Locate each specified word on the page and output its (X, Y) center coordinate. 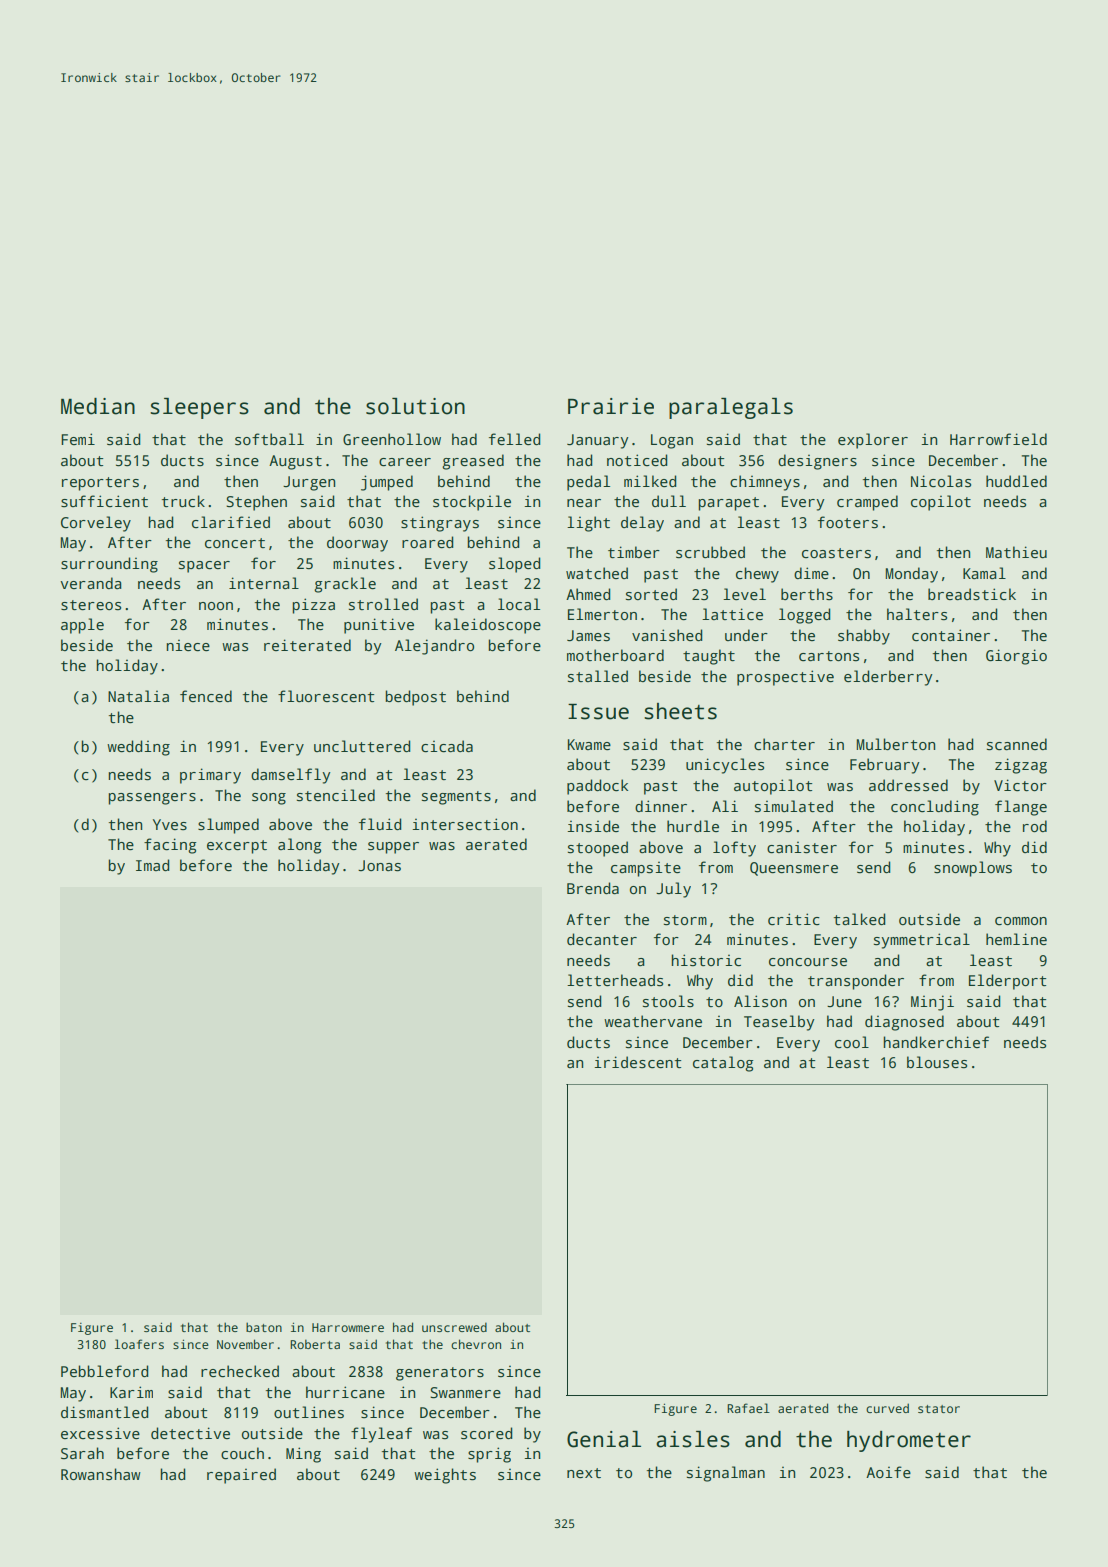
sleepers (199, 408)
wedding (138, 748)
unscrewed (454, 1327)
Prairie (611, 406)
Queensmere (794, 869)
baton (264, 1327)
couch (242, 1453)
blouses (937, 1062)
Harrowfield (998, 439)
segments (456, 798)
